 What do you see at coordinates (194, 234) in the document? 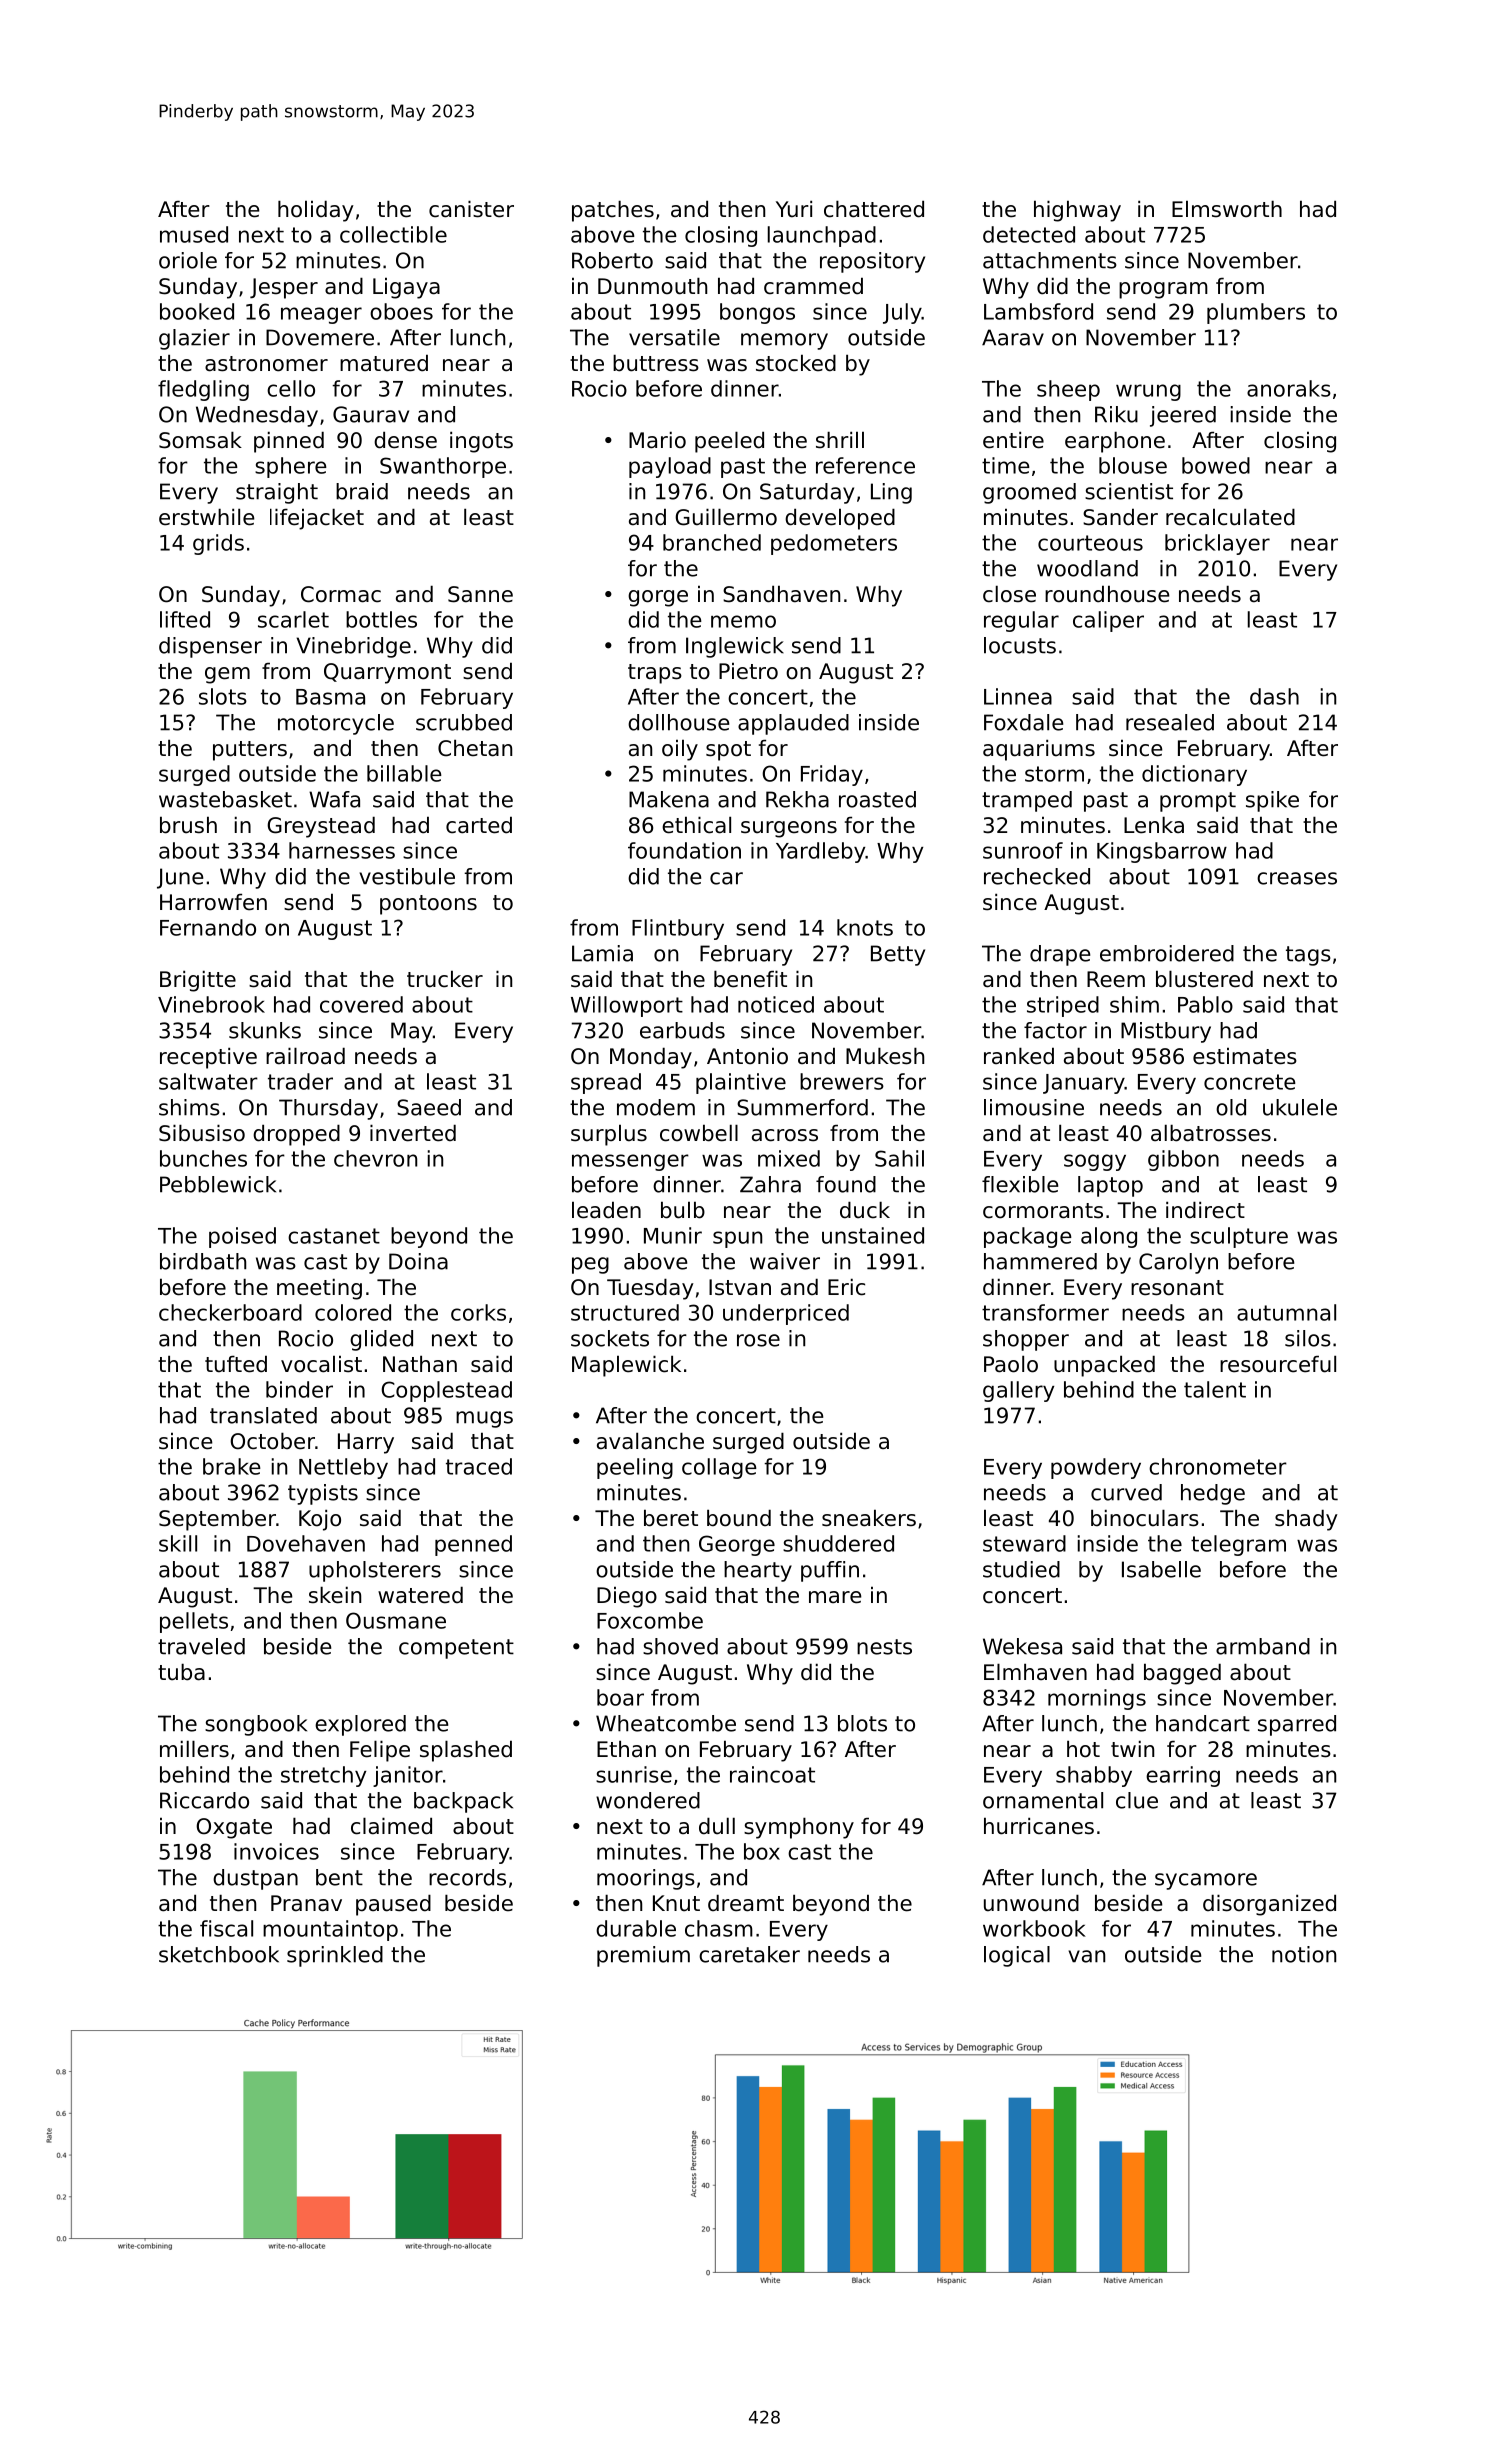
I see `mused` at bounding box center [194, 234].
